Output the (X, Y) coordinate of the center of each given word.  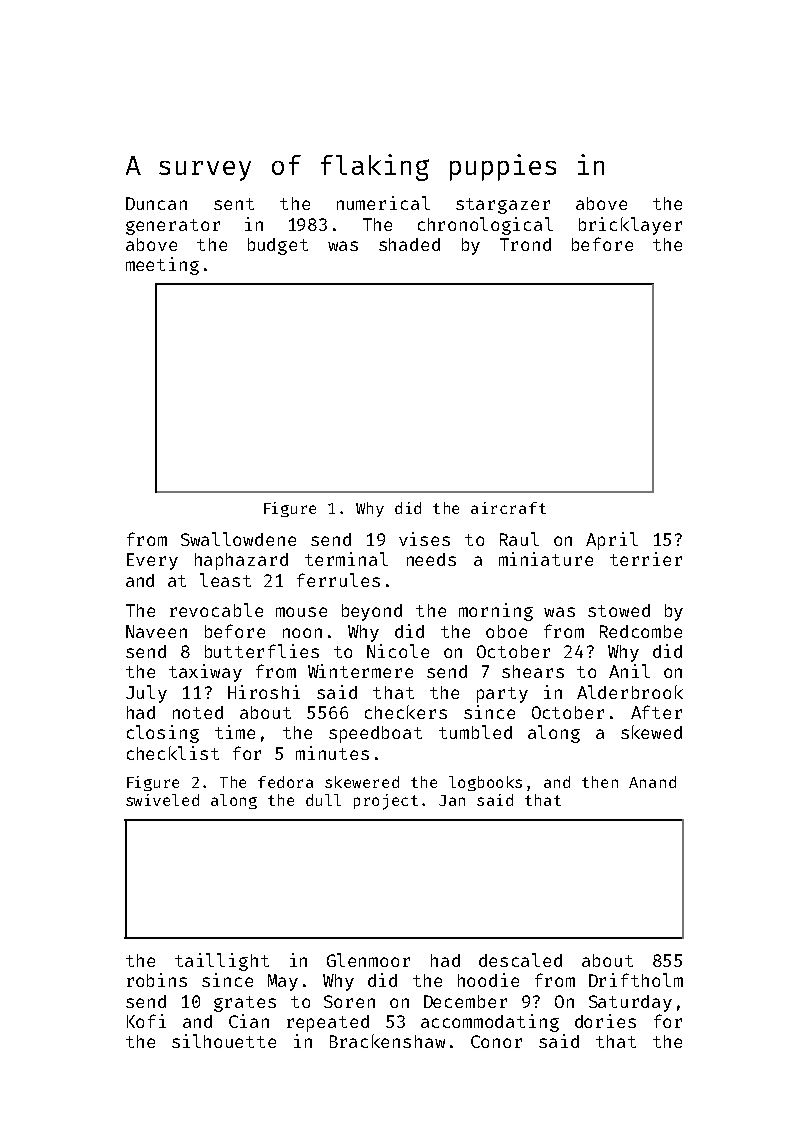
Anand (652, 782)
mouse (301, 612)
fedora (285, 782)
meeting (162, 266)
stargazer (503, 206)
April (612, 541)
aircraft (508, 508)
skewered (362, 782)
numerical (383, 203)
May (283, 982)
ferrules (338, 580)
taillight (222, 962)
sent (234, 204)
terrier (646, 559)
